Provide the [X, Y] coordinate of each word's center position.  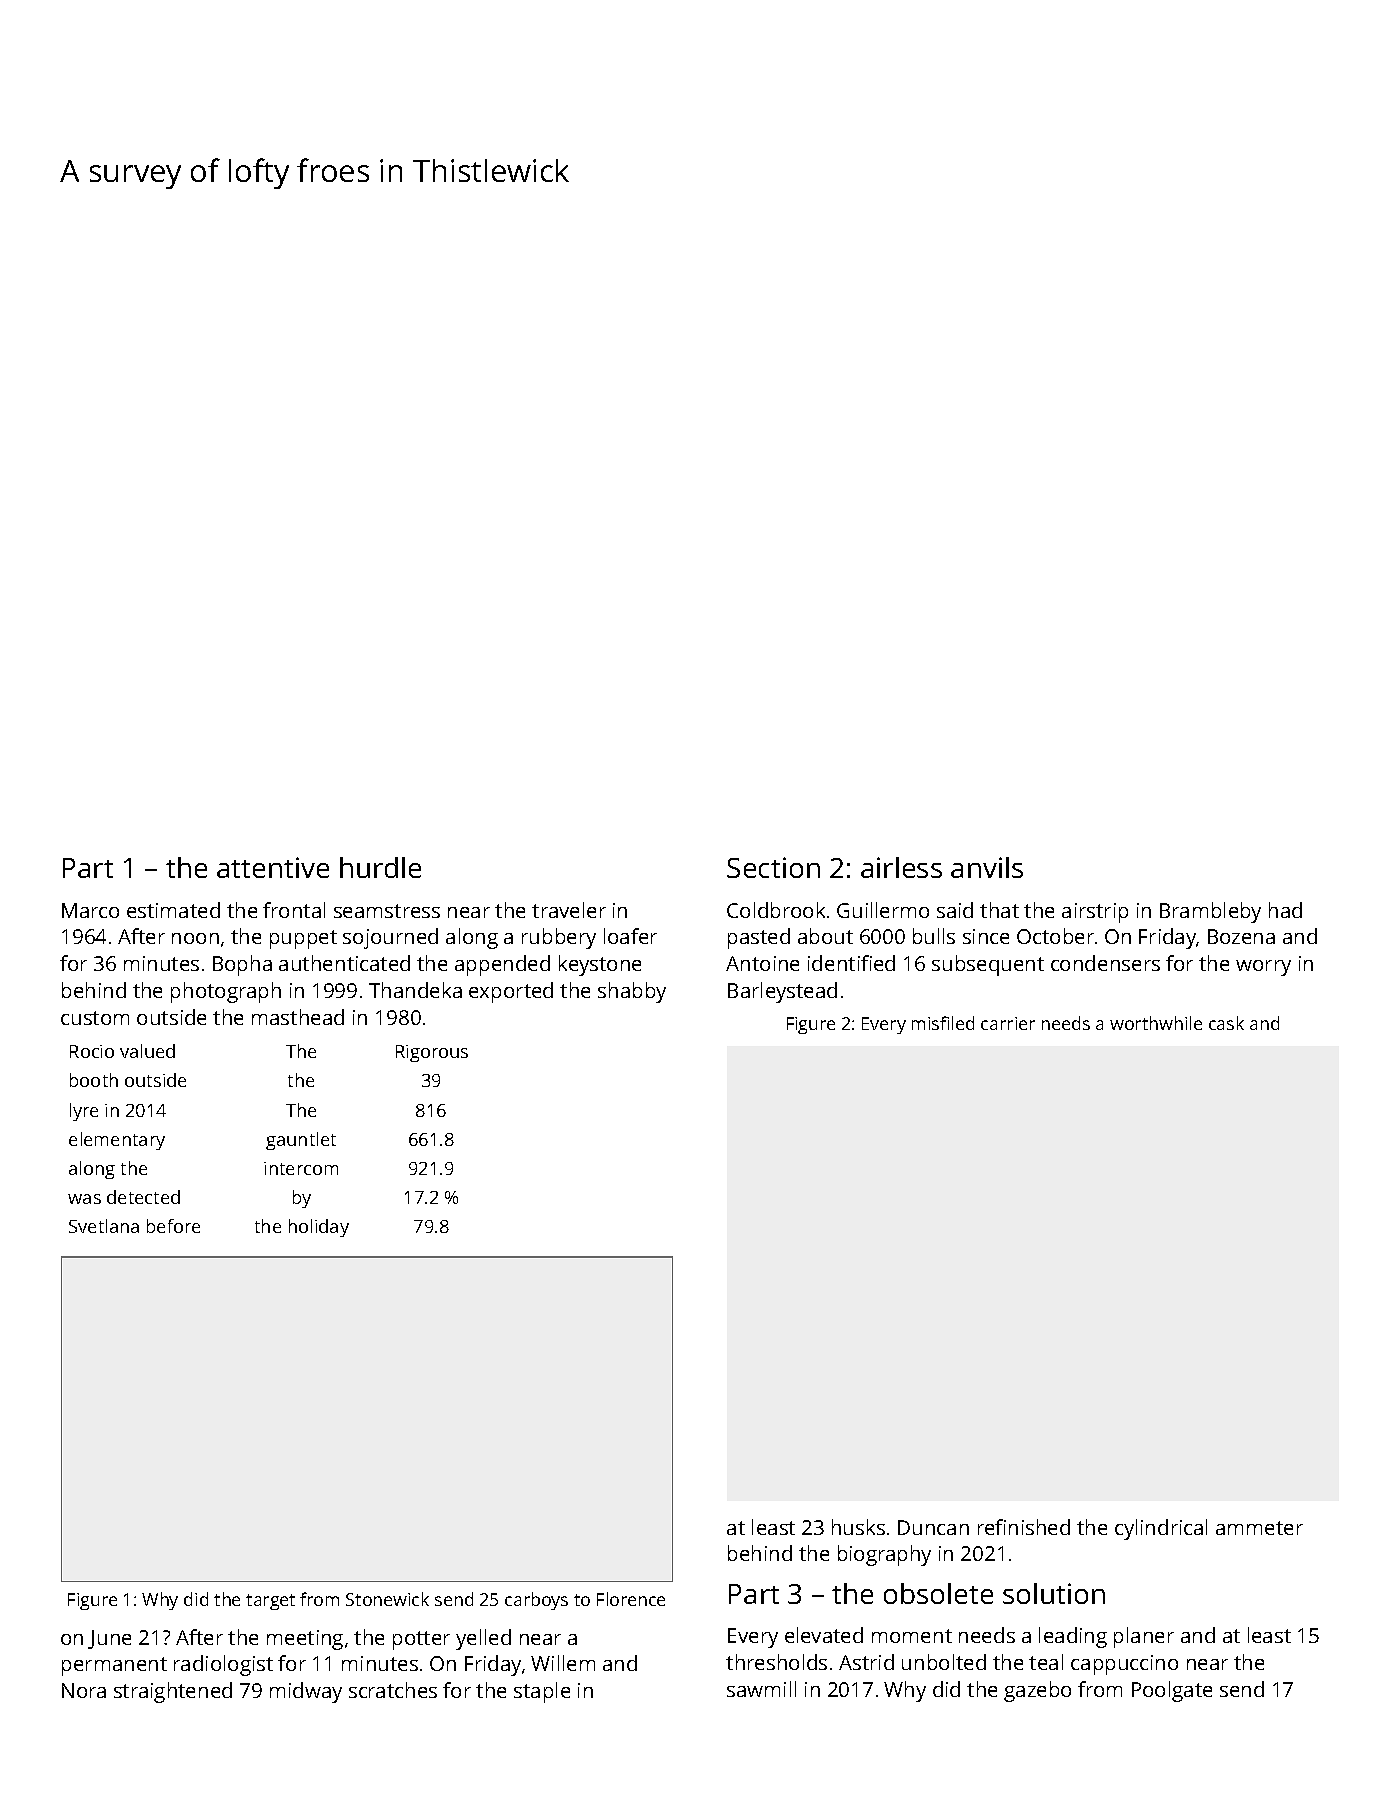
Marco [90, 910]
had [1285, 910]
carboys [536, 1601]
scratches [393, 1690]
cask [1226, 1023]
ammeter [1259, 1528]
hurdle [380, 867]
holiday [319, 1228]
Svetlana [104, 1226]
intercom [301, 1168]
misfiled [943, 1023]
